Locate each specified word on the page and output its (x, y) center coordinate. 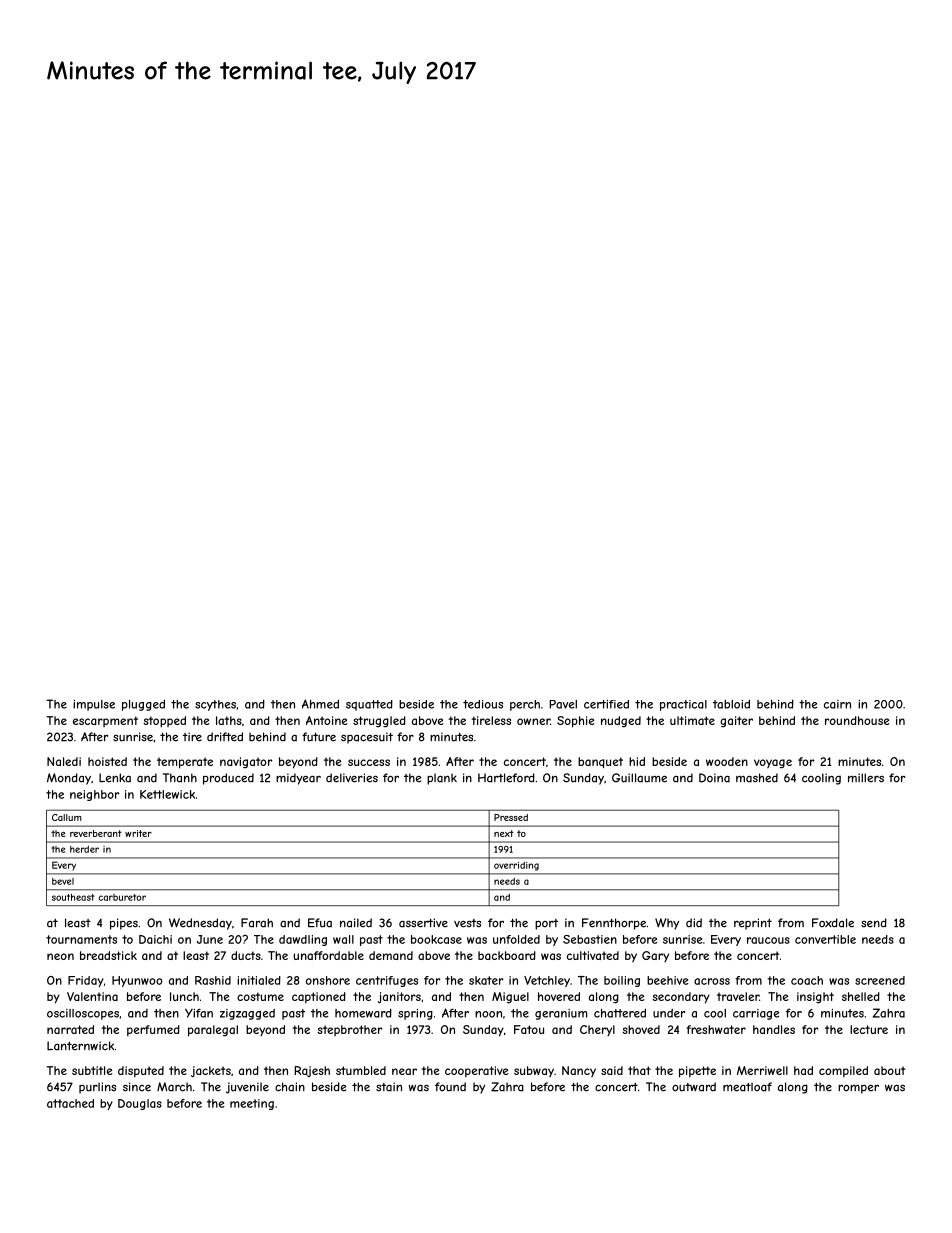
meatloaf (747, 1087)
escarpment (105, 721)
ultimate (692, 720)
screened (880, 980)
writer (138, 833)
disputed (141, 1071)
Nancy (579, 1071)
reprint (753, 924)
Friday (86, 981)
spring (415, 1014)
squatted (369, 705)
